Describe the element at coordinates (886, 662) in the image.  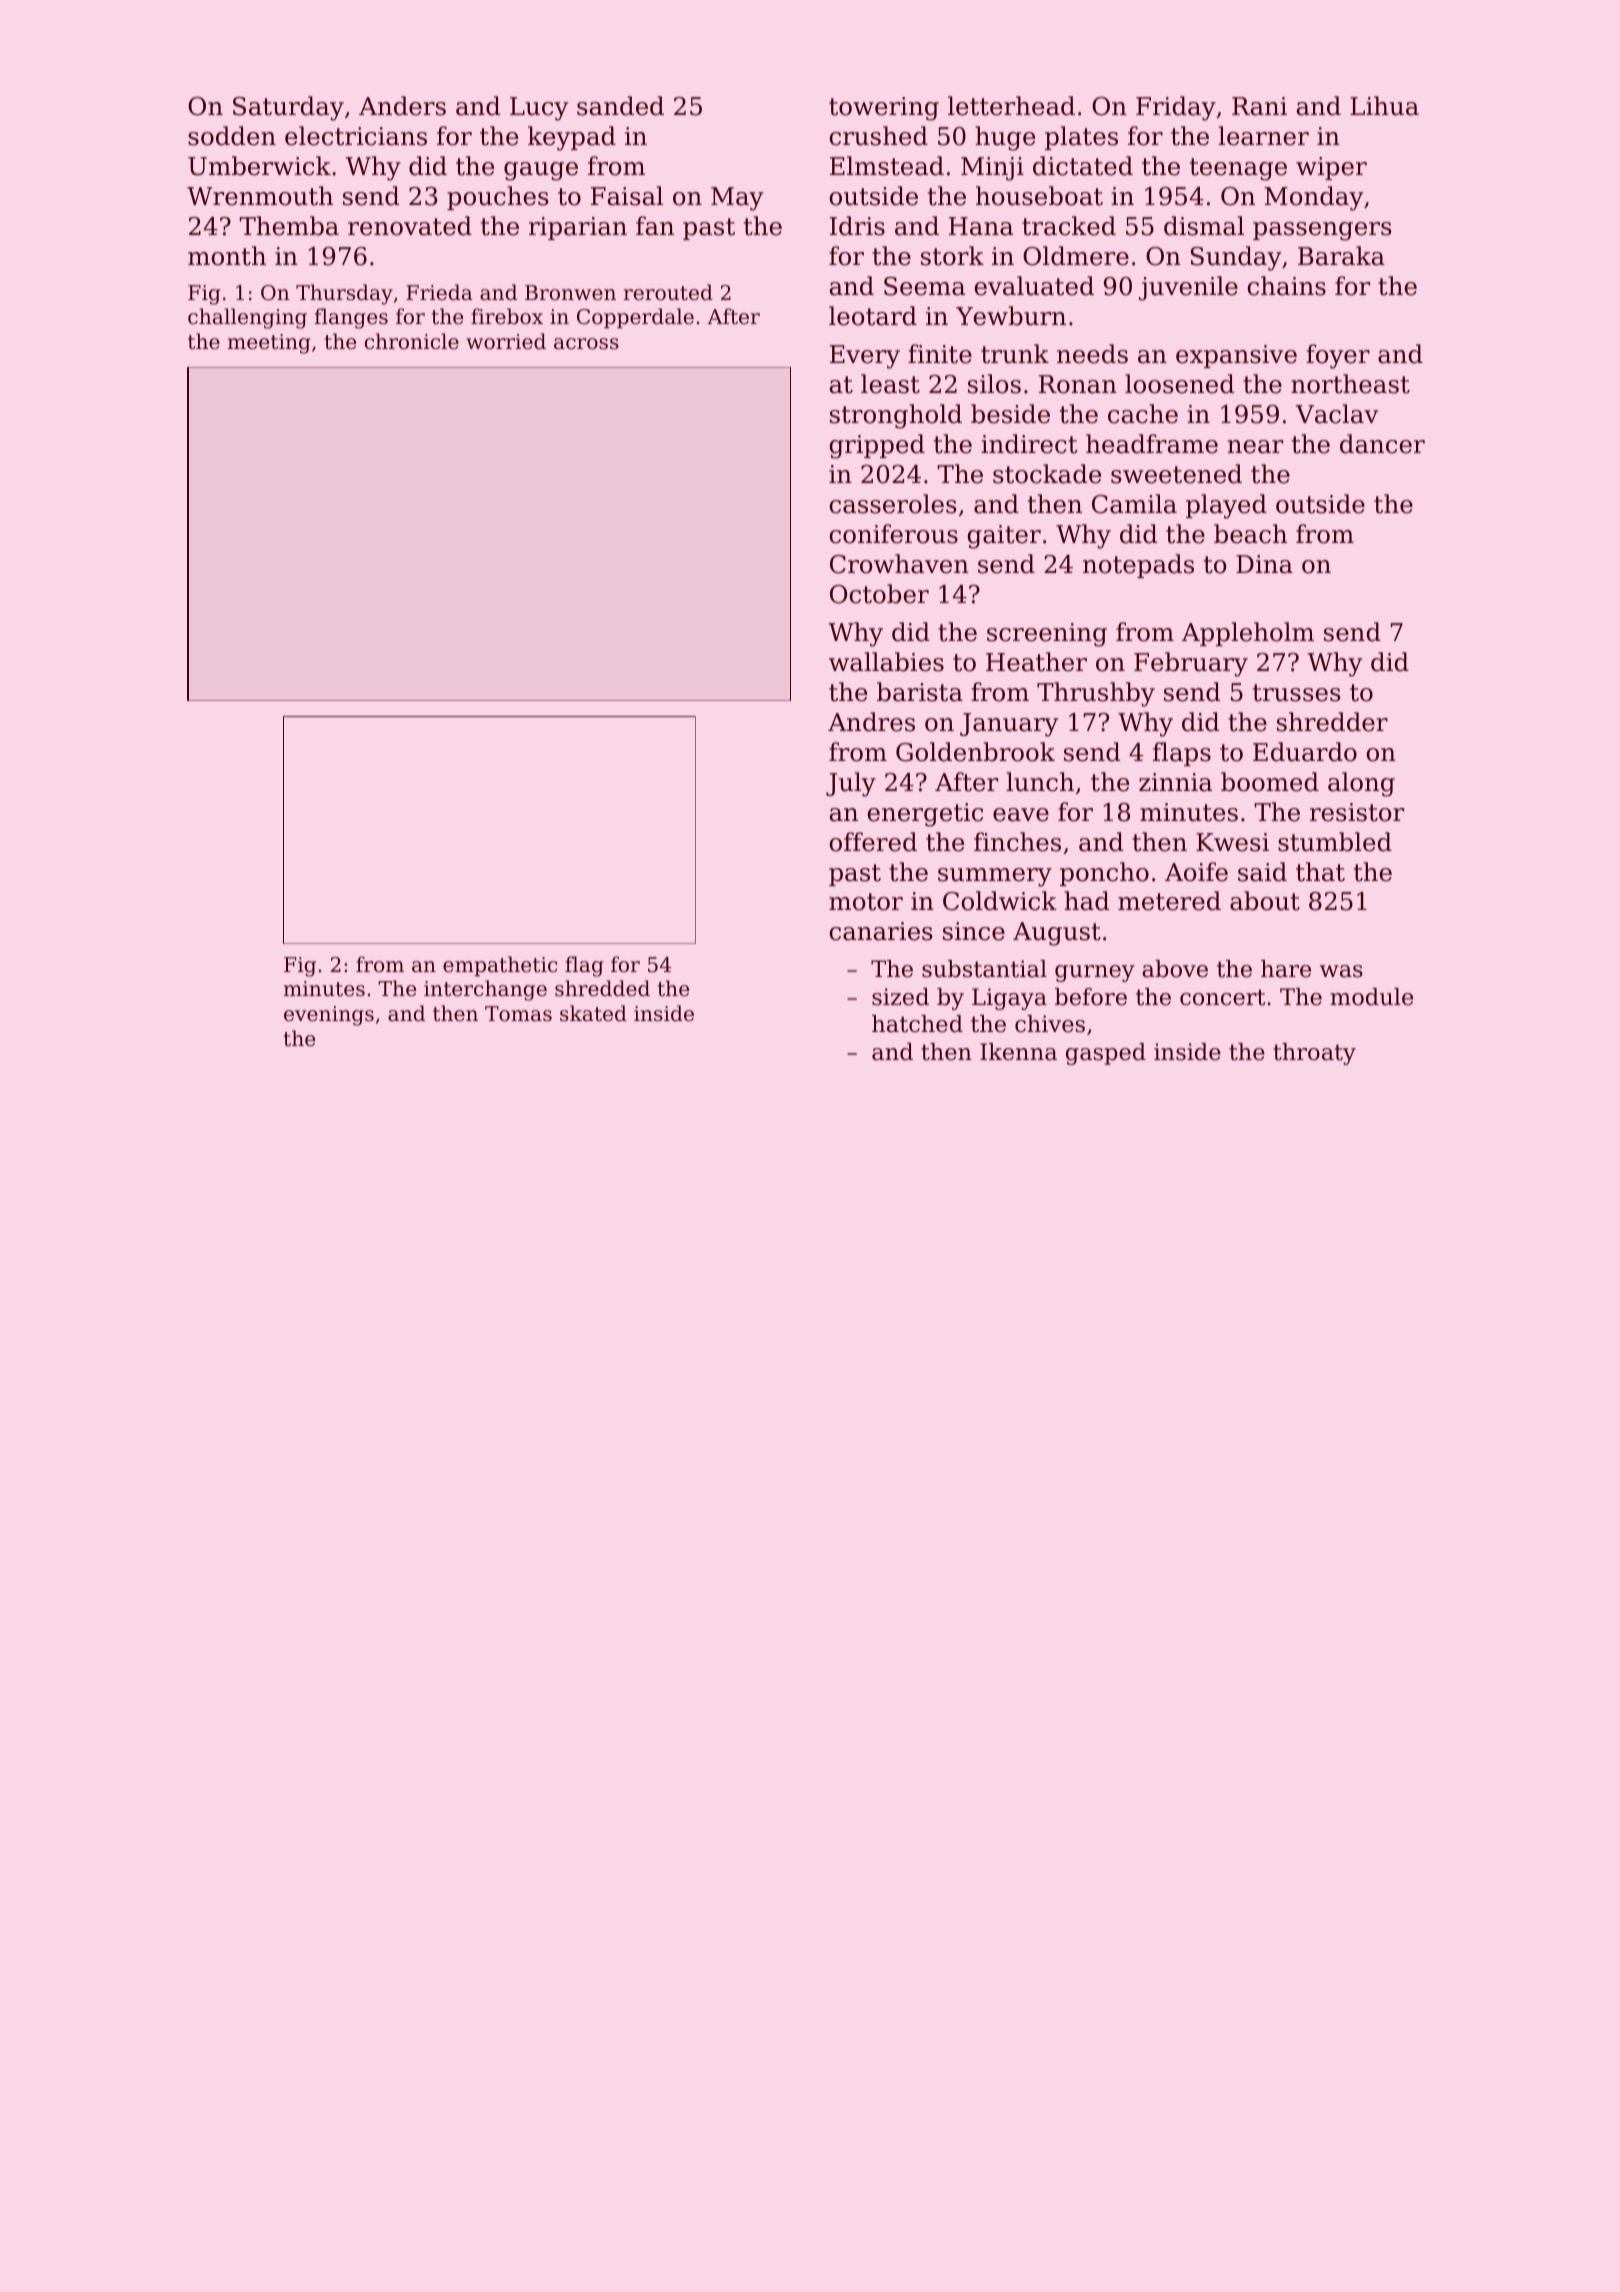
I see `wallabies` at that location.
